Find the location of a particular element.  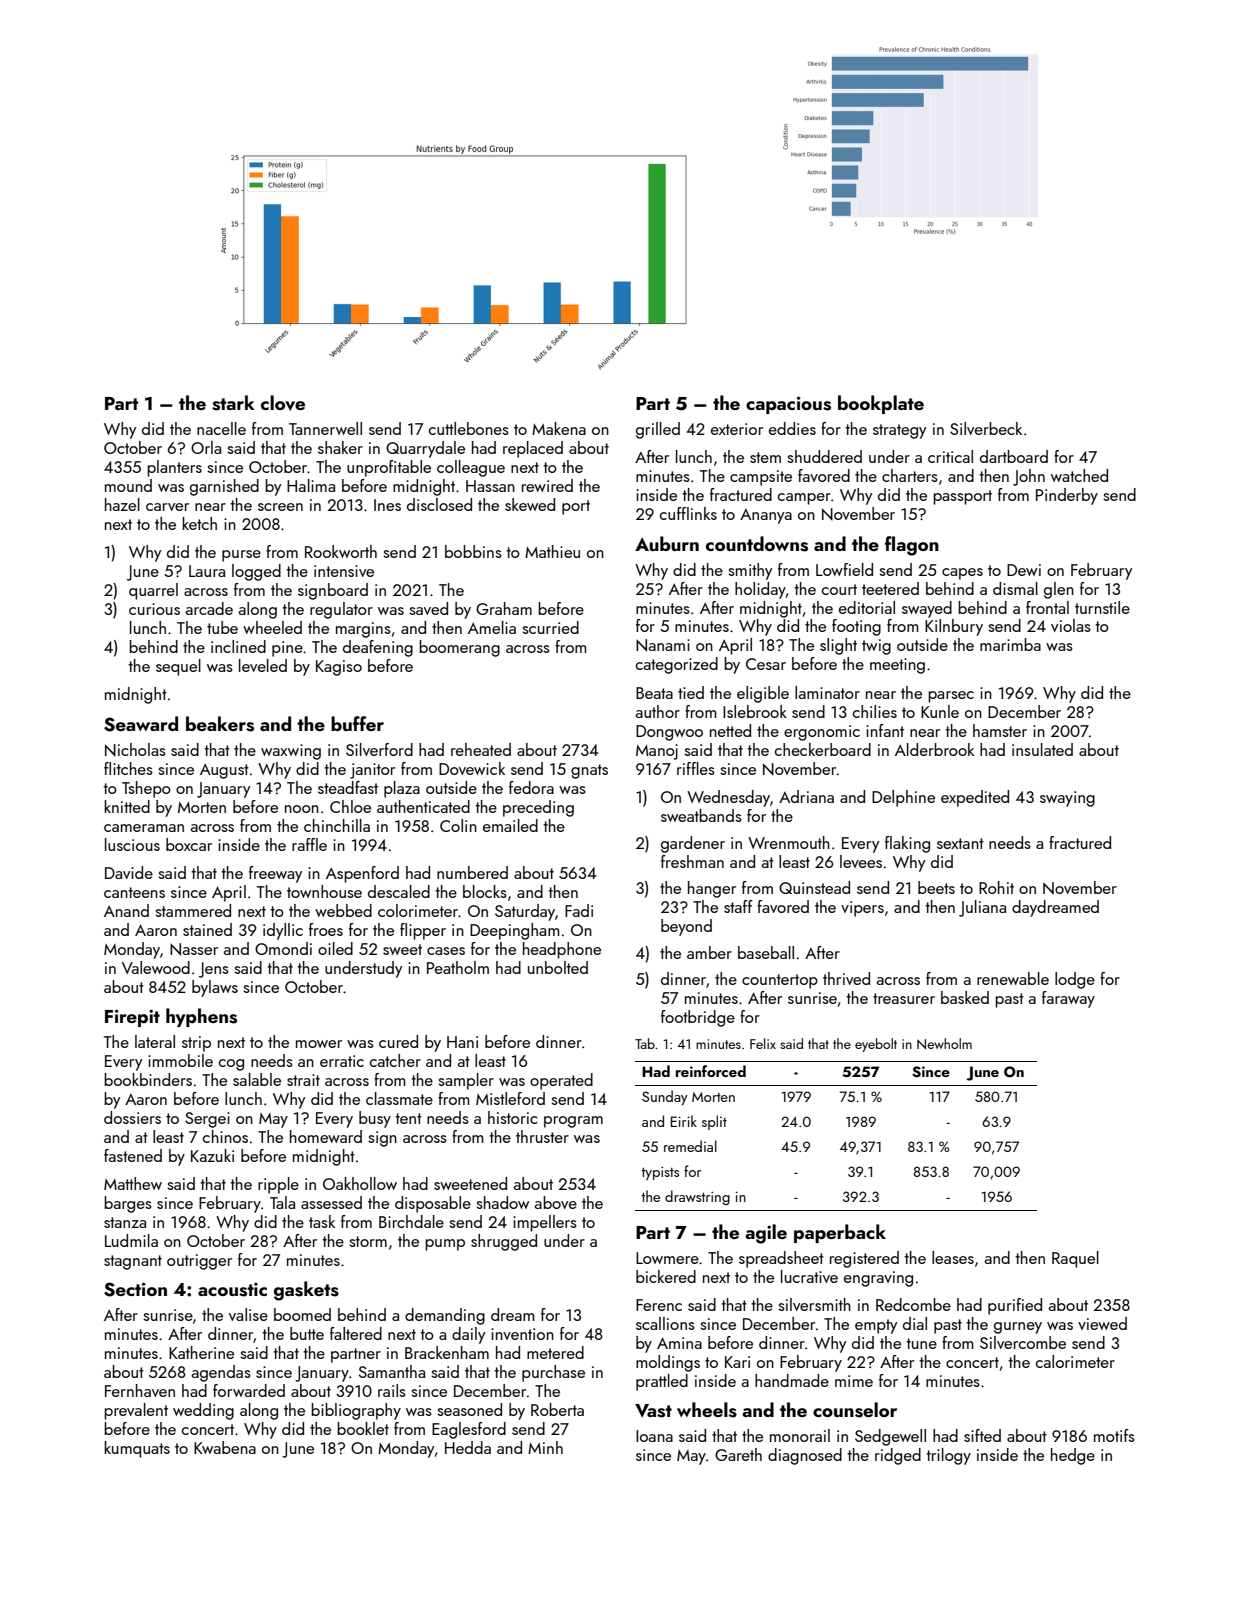

canteens is located at coordinates (134, 892).
